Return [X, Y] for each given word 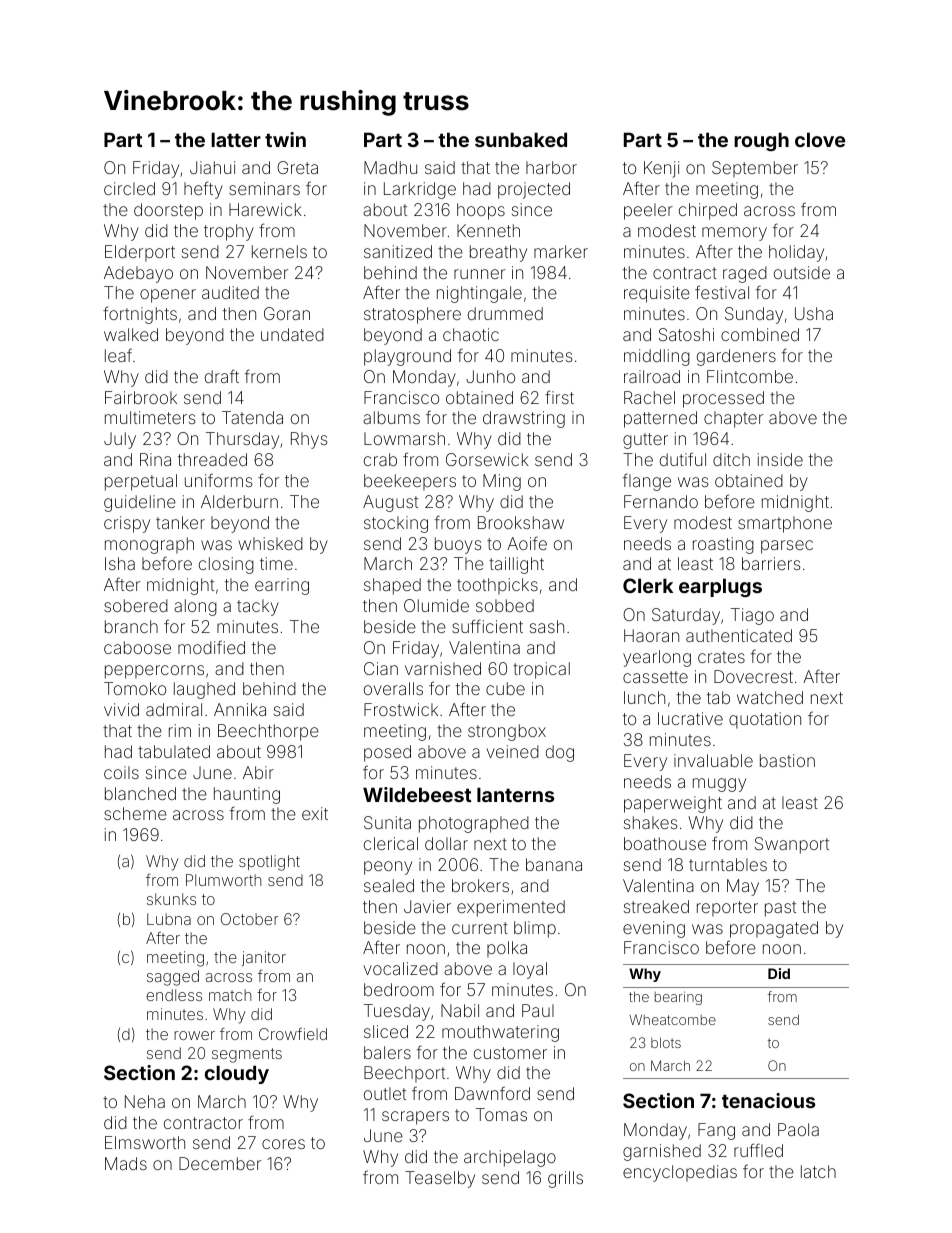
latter [236, 139]
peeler [648, 211]
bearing [678, 998]
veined [513, 751]
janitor [264, 958]
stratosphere [412, 315]
